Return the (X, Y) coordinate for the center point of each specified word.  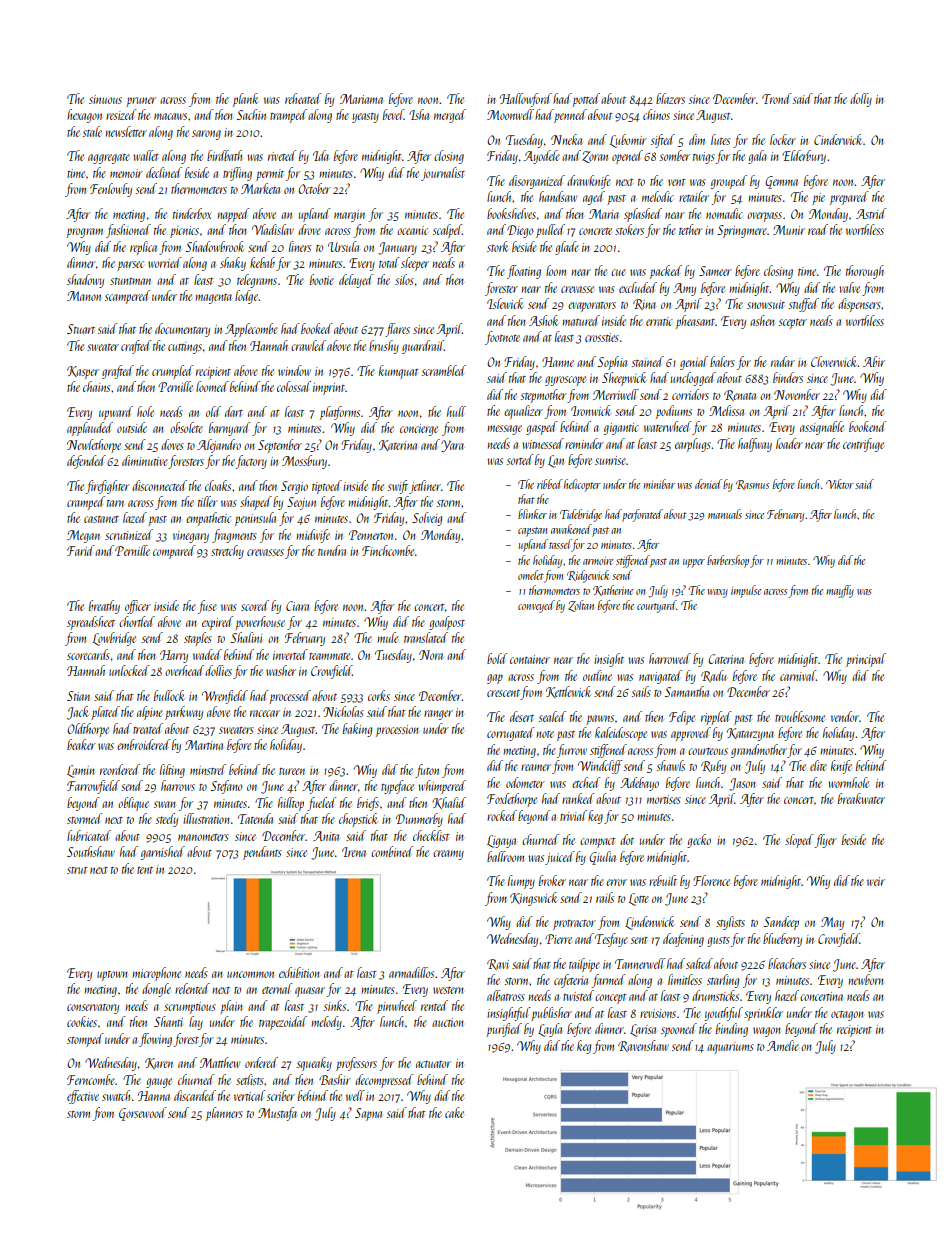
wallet (146, 155)
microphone (156, 974)
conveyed (536, 606)
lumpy (521, 882)
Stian (78, 696)
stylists (730, 923)
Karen (159, 1063)
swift (398, 487)
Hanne (558, 362)
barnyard (230, 429)
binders (788, 377)
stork (498, 246)
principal (866, 660)
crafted (136, 347)
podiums (674, 412)
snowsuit (766, 304)
